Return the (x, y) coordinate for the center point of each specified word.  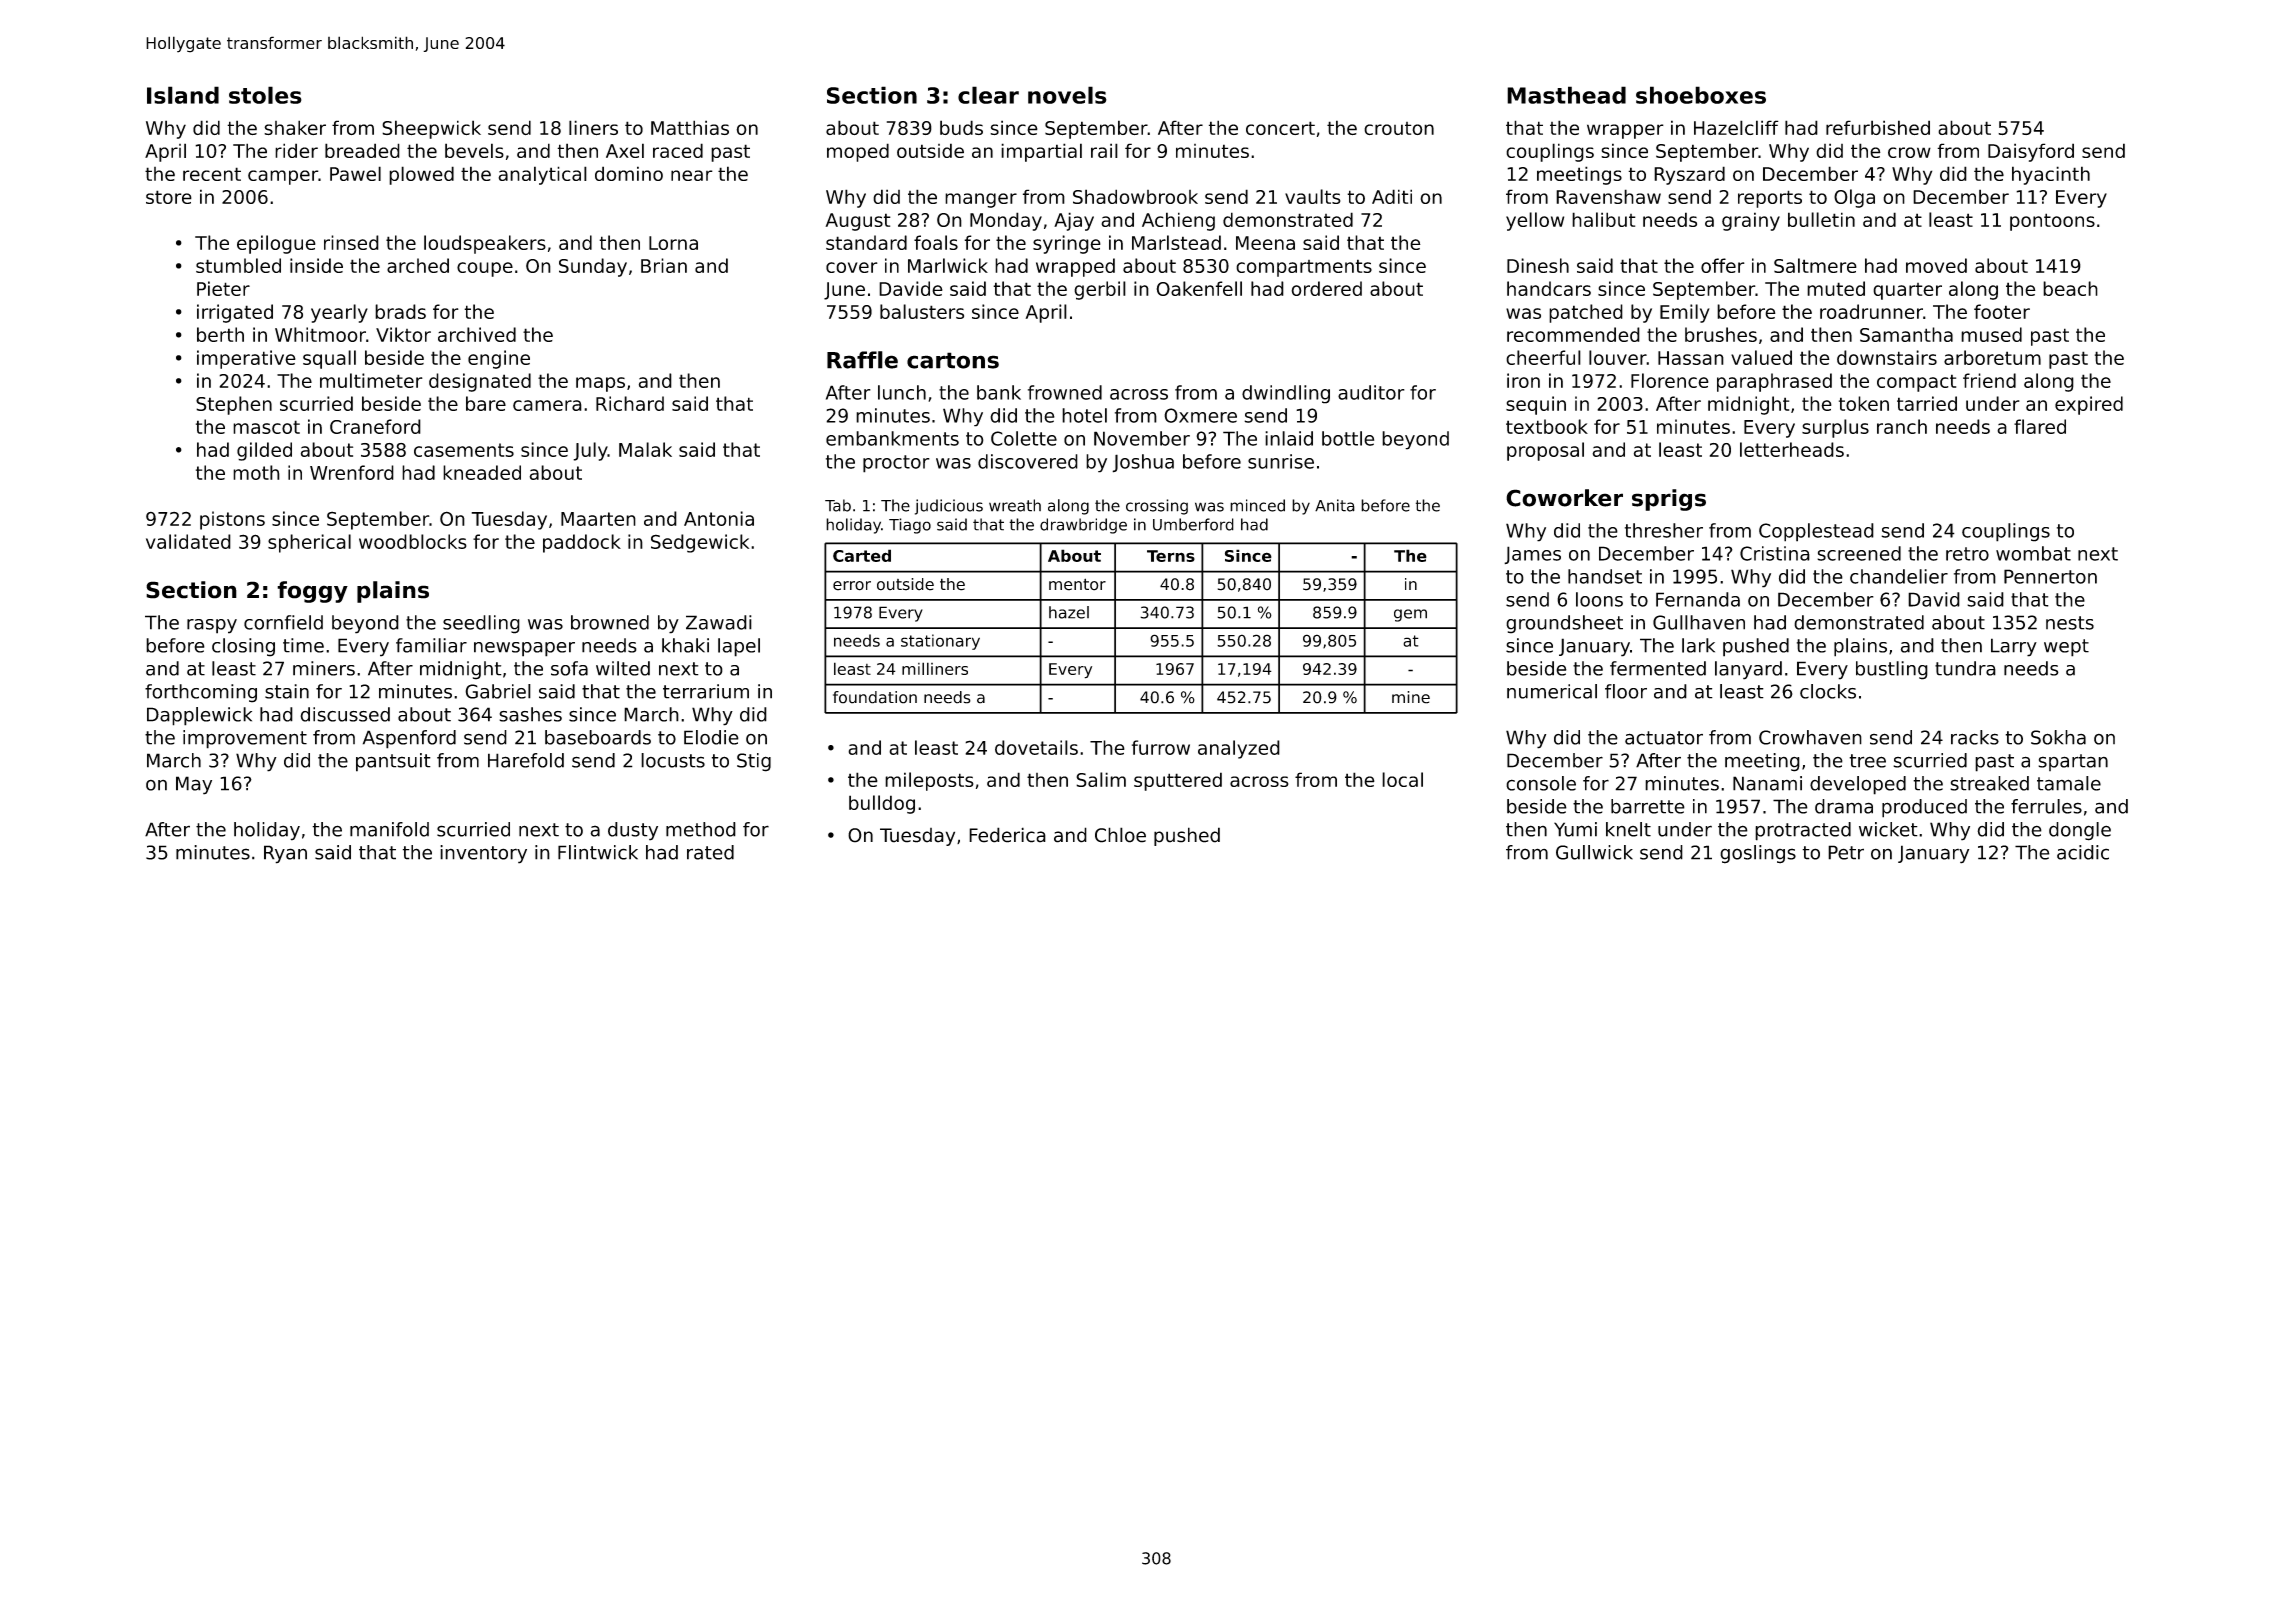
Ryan (285, 854)
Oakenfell (1199, 288)
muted (1836, 288)
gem (1410, 615)
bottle (1348, 438)
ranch (1902, 426)
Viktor (403, 334)
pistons (232, 520)
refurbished (1878, 127)
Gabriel (498, 691)
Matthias (690, 127)
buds (961, 127)
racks (1975, 737)
